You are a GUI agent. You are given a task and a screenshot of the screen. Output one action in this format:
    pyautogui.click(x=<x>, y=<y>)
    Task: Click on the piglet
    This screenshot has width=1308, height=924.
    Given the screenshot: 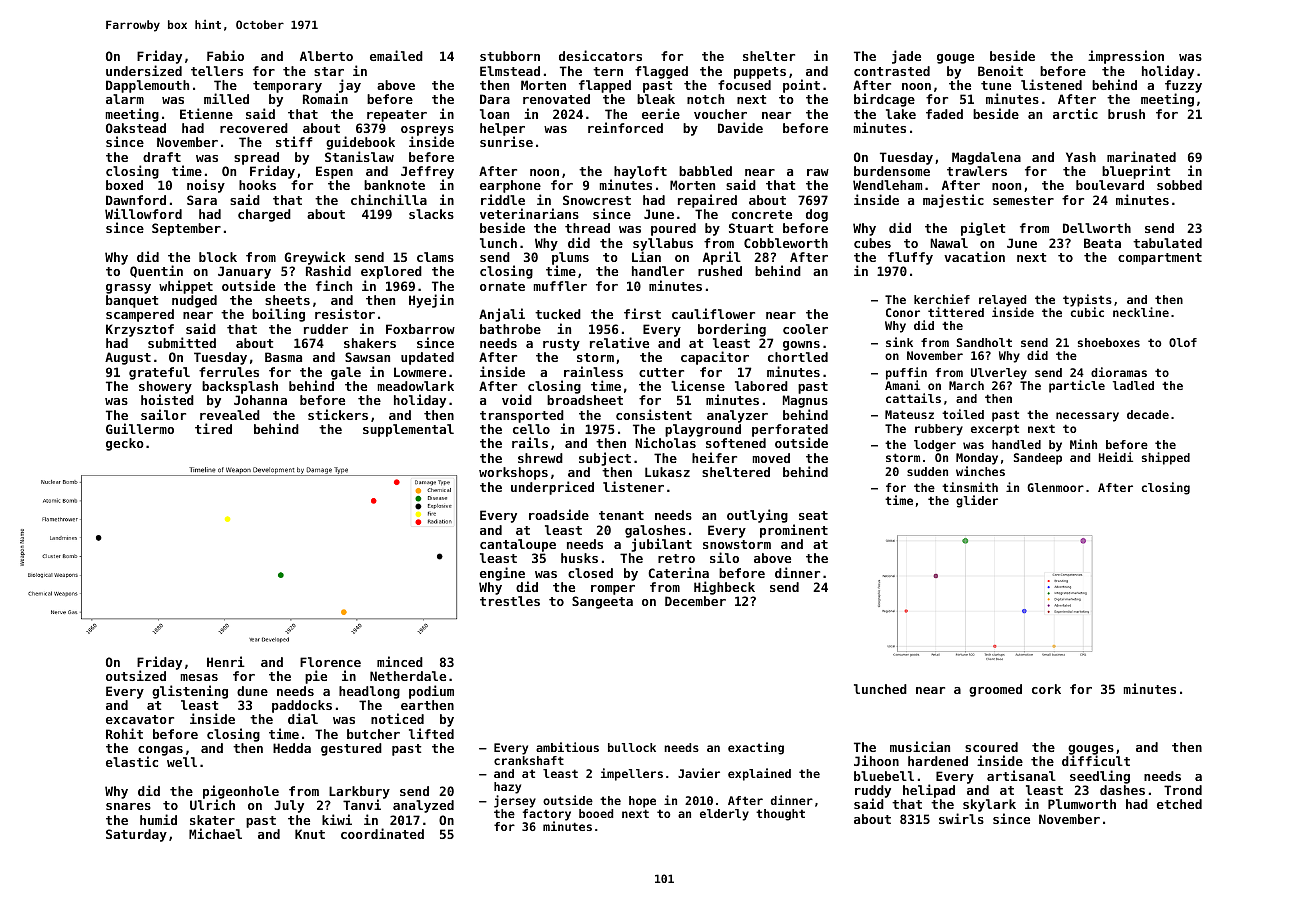 What is the action you would take?
    pyautogui.click(x=983, y=229)
